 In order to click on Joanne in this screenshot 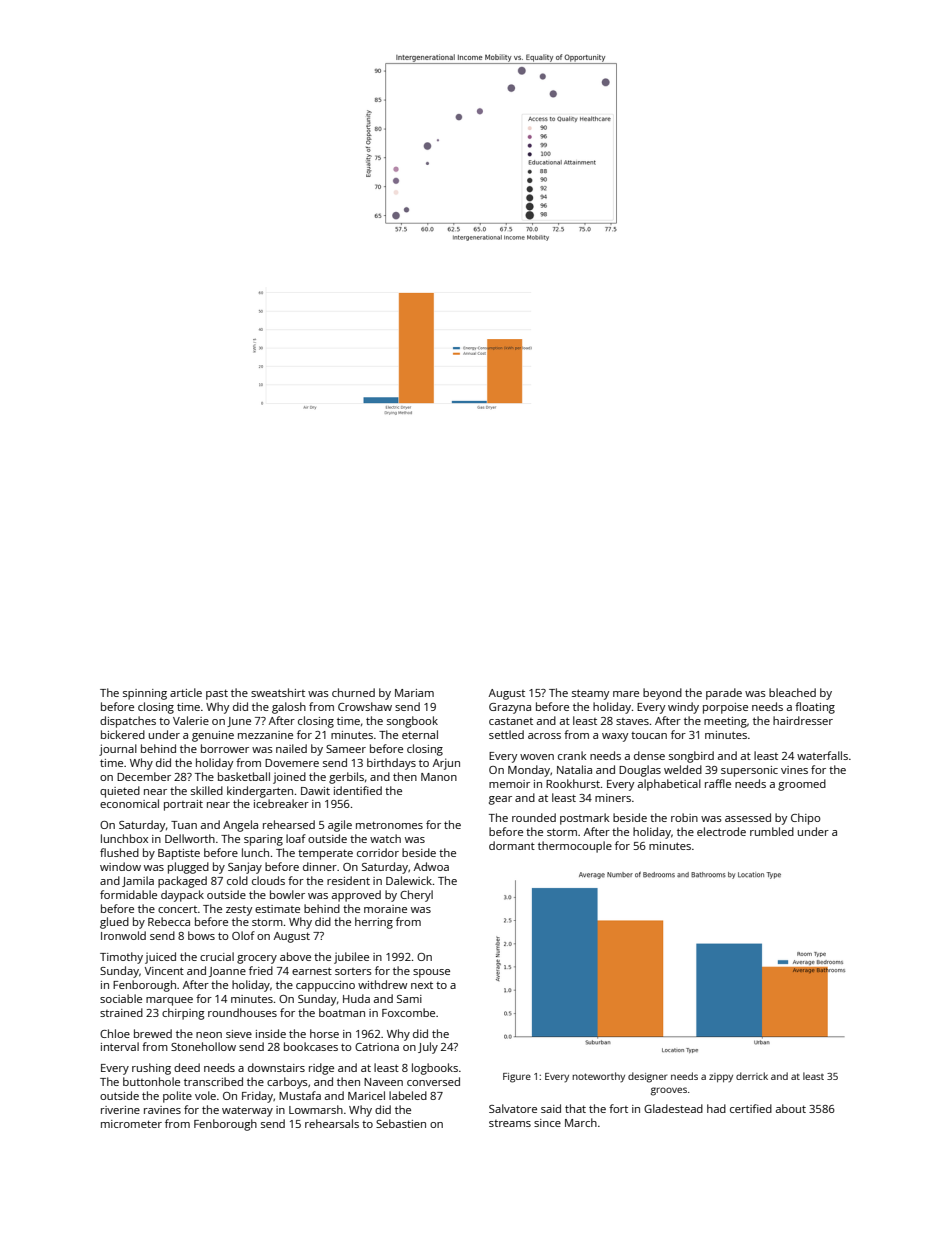, I will do `click(227, 972)`.
